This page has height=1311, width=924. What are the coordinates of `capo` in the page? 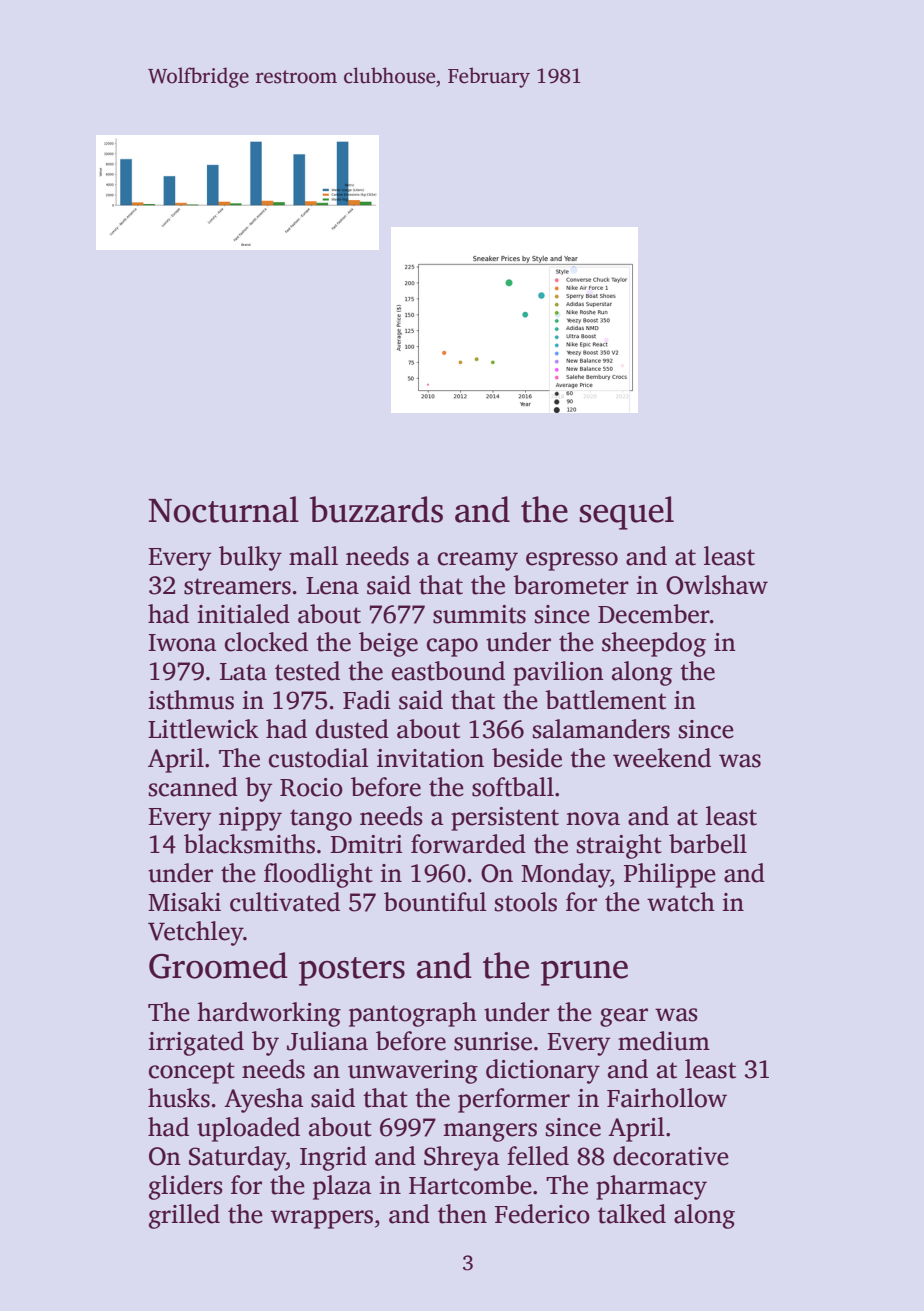 It's located at (452, 647).
